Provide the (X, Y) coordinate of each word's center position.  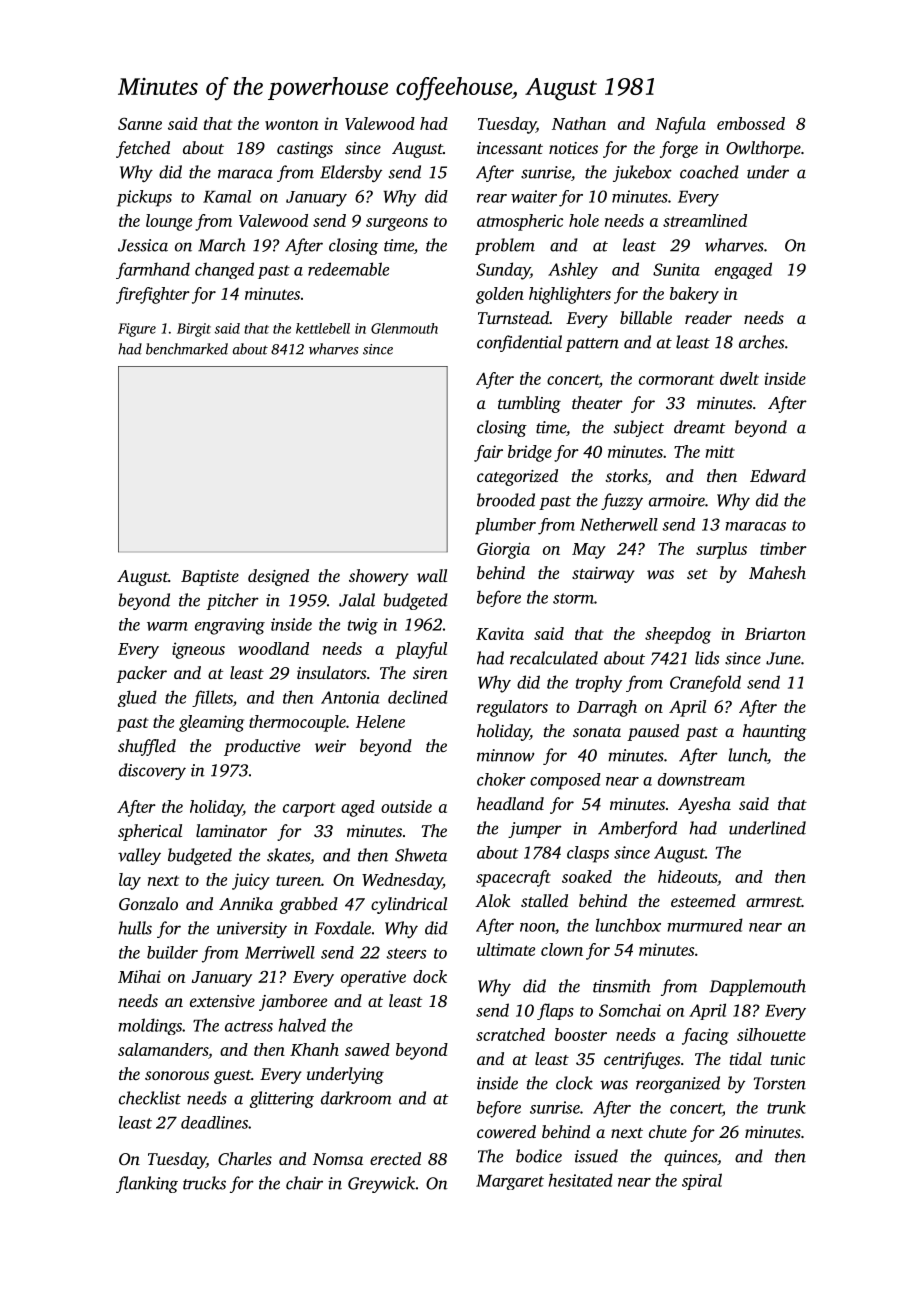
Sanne (140, 124)
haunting (775, 732)
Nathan (579, 123)
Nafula (680, 125)
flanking (147, 1184)
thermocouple (297, 723)
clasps (588, 854)
